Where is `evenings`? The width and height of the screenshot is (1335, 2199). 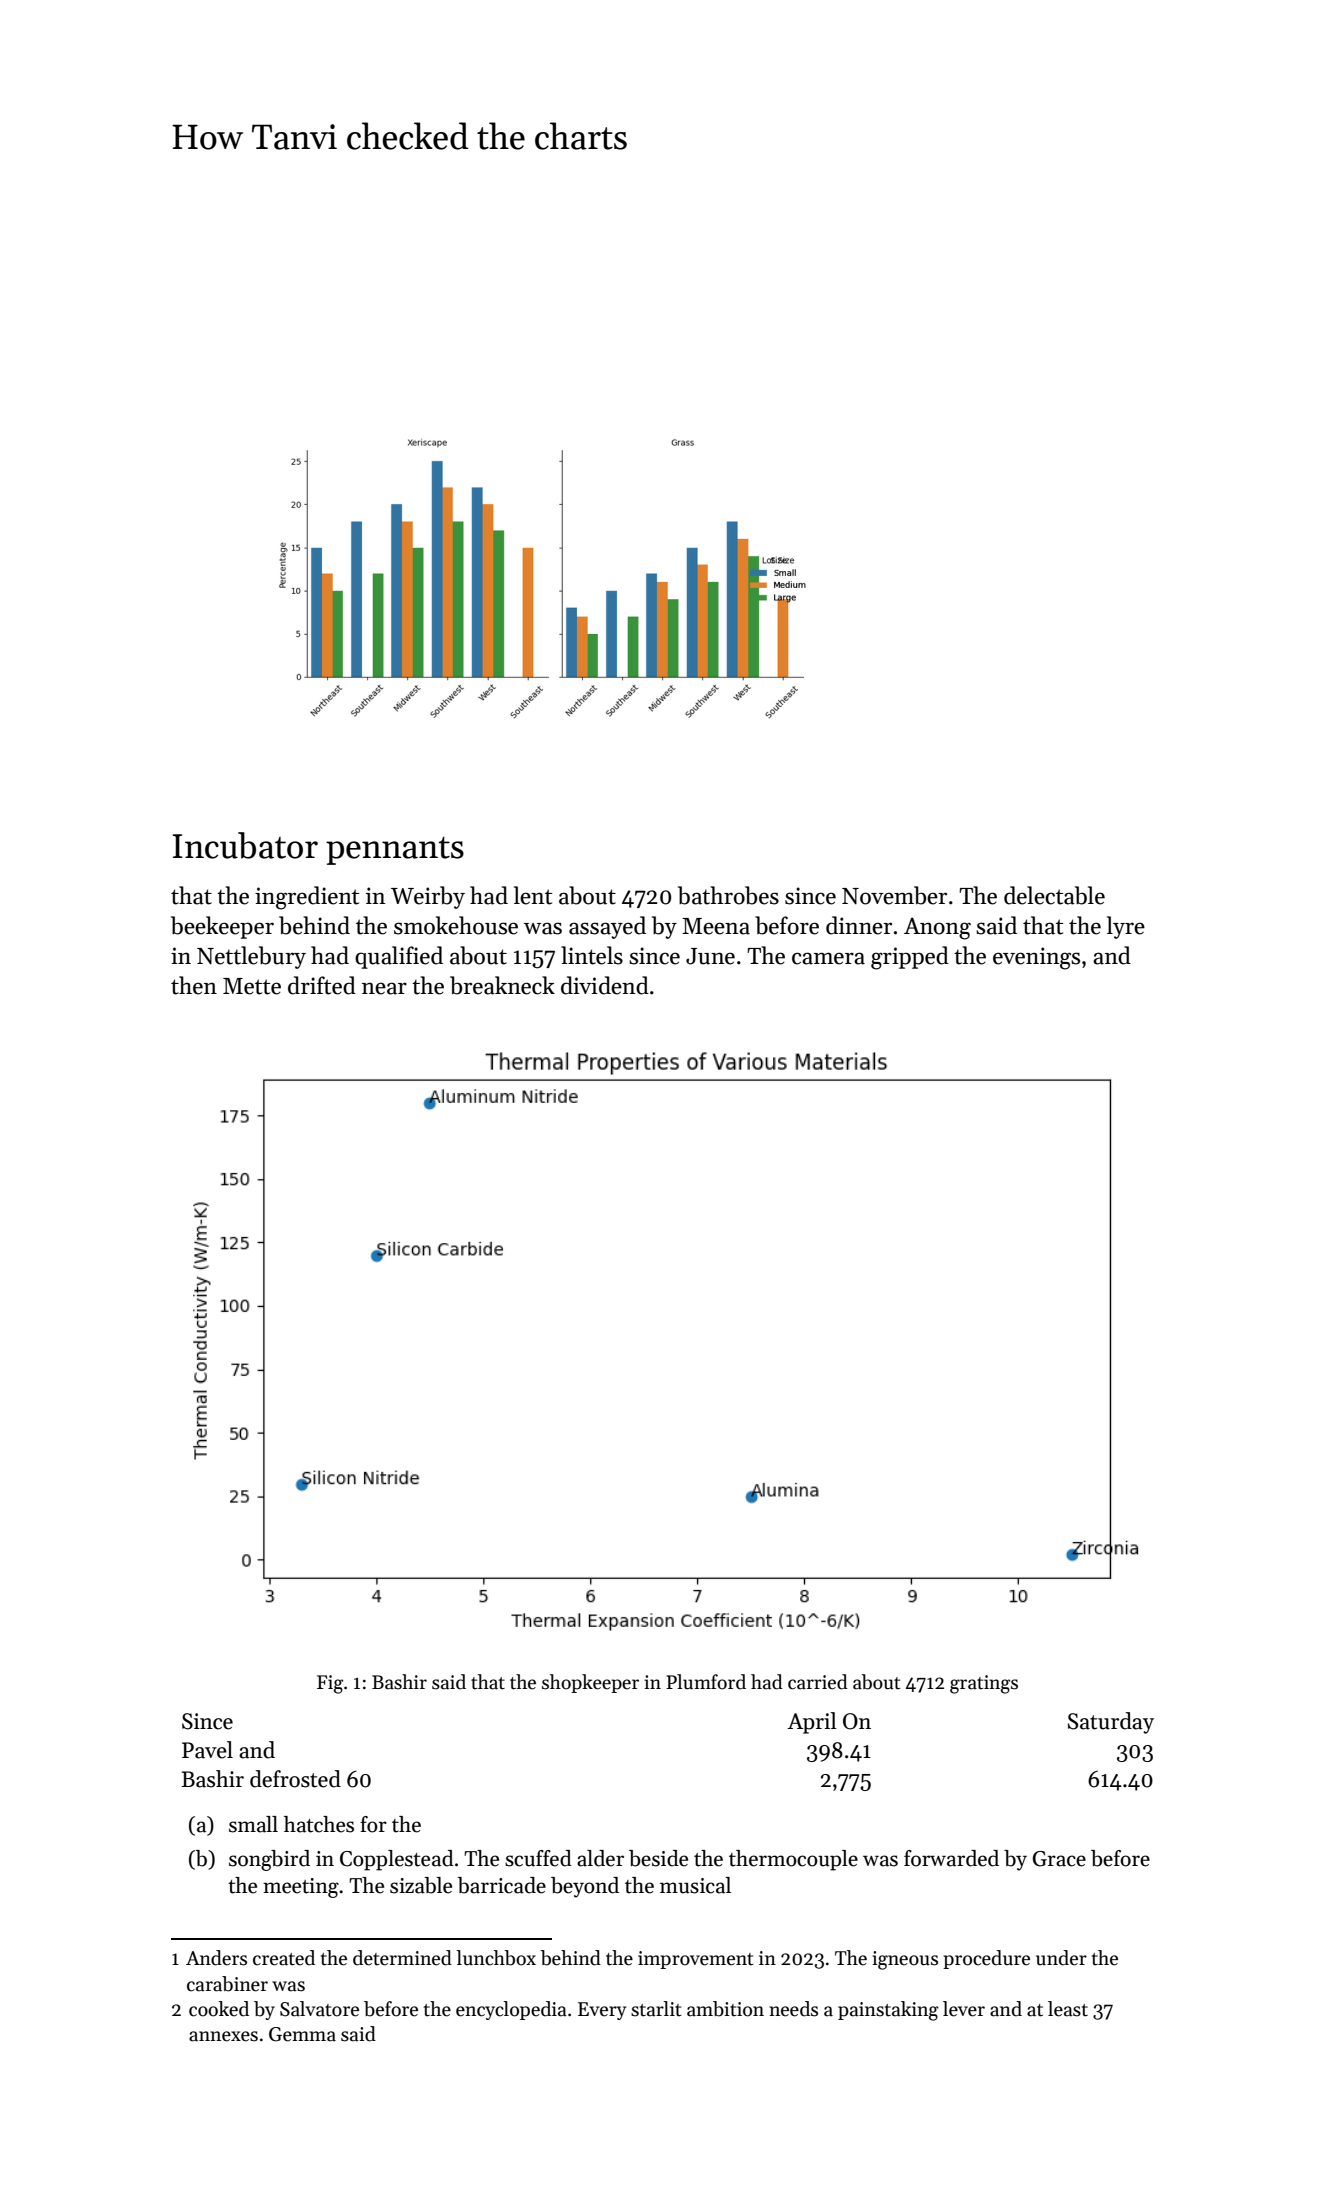
evenings is located at coordinates (1036, 958).
